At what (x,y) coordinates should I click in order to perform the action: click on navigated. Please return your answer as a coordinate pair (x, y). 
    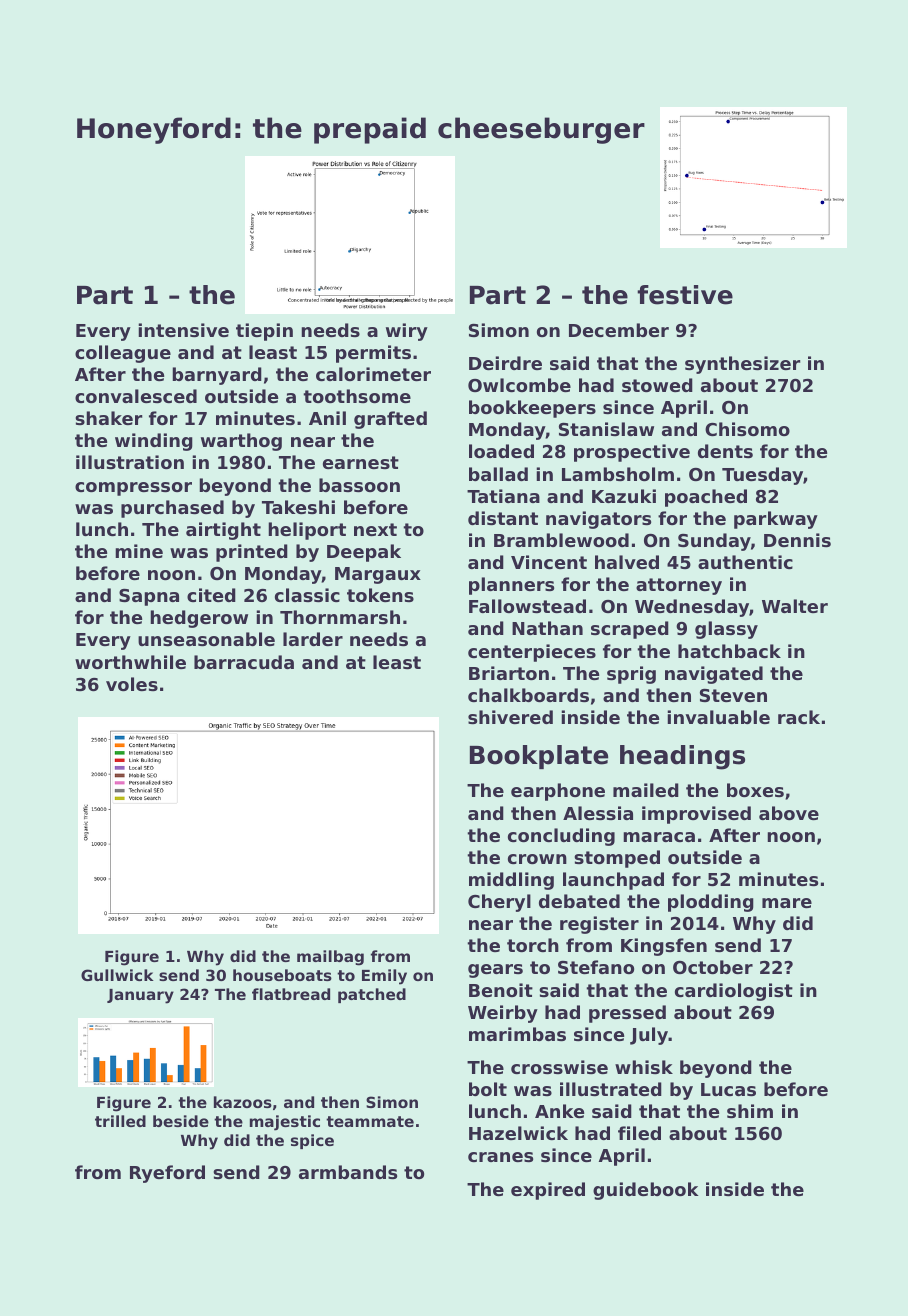
    Looking at the image, I should click on (714, 675).
